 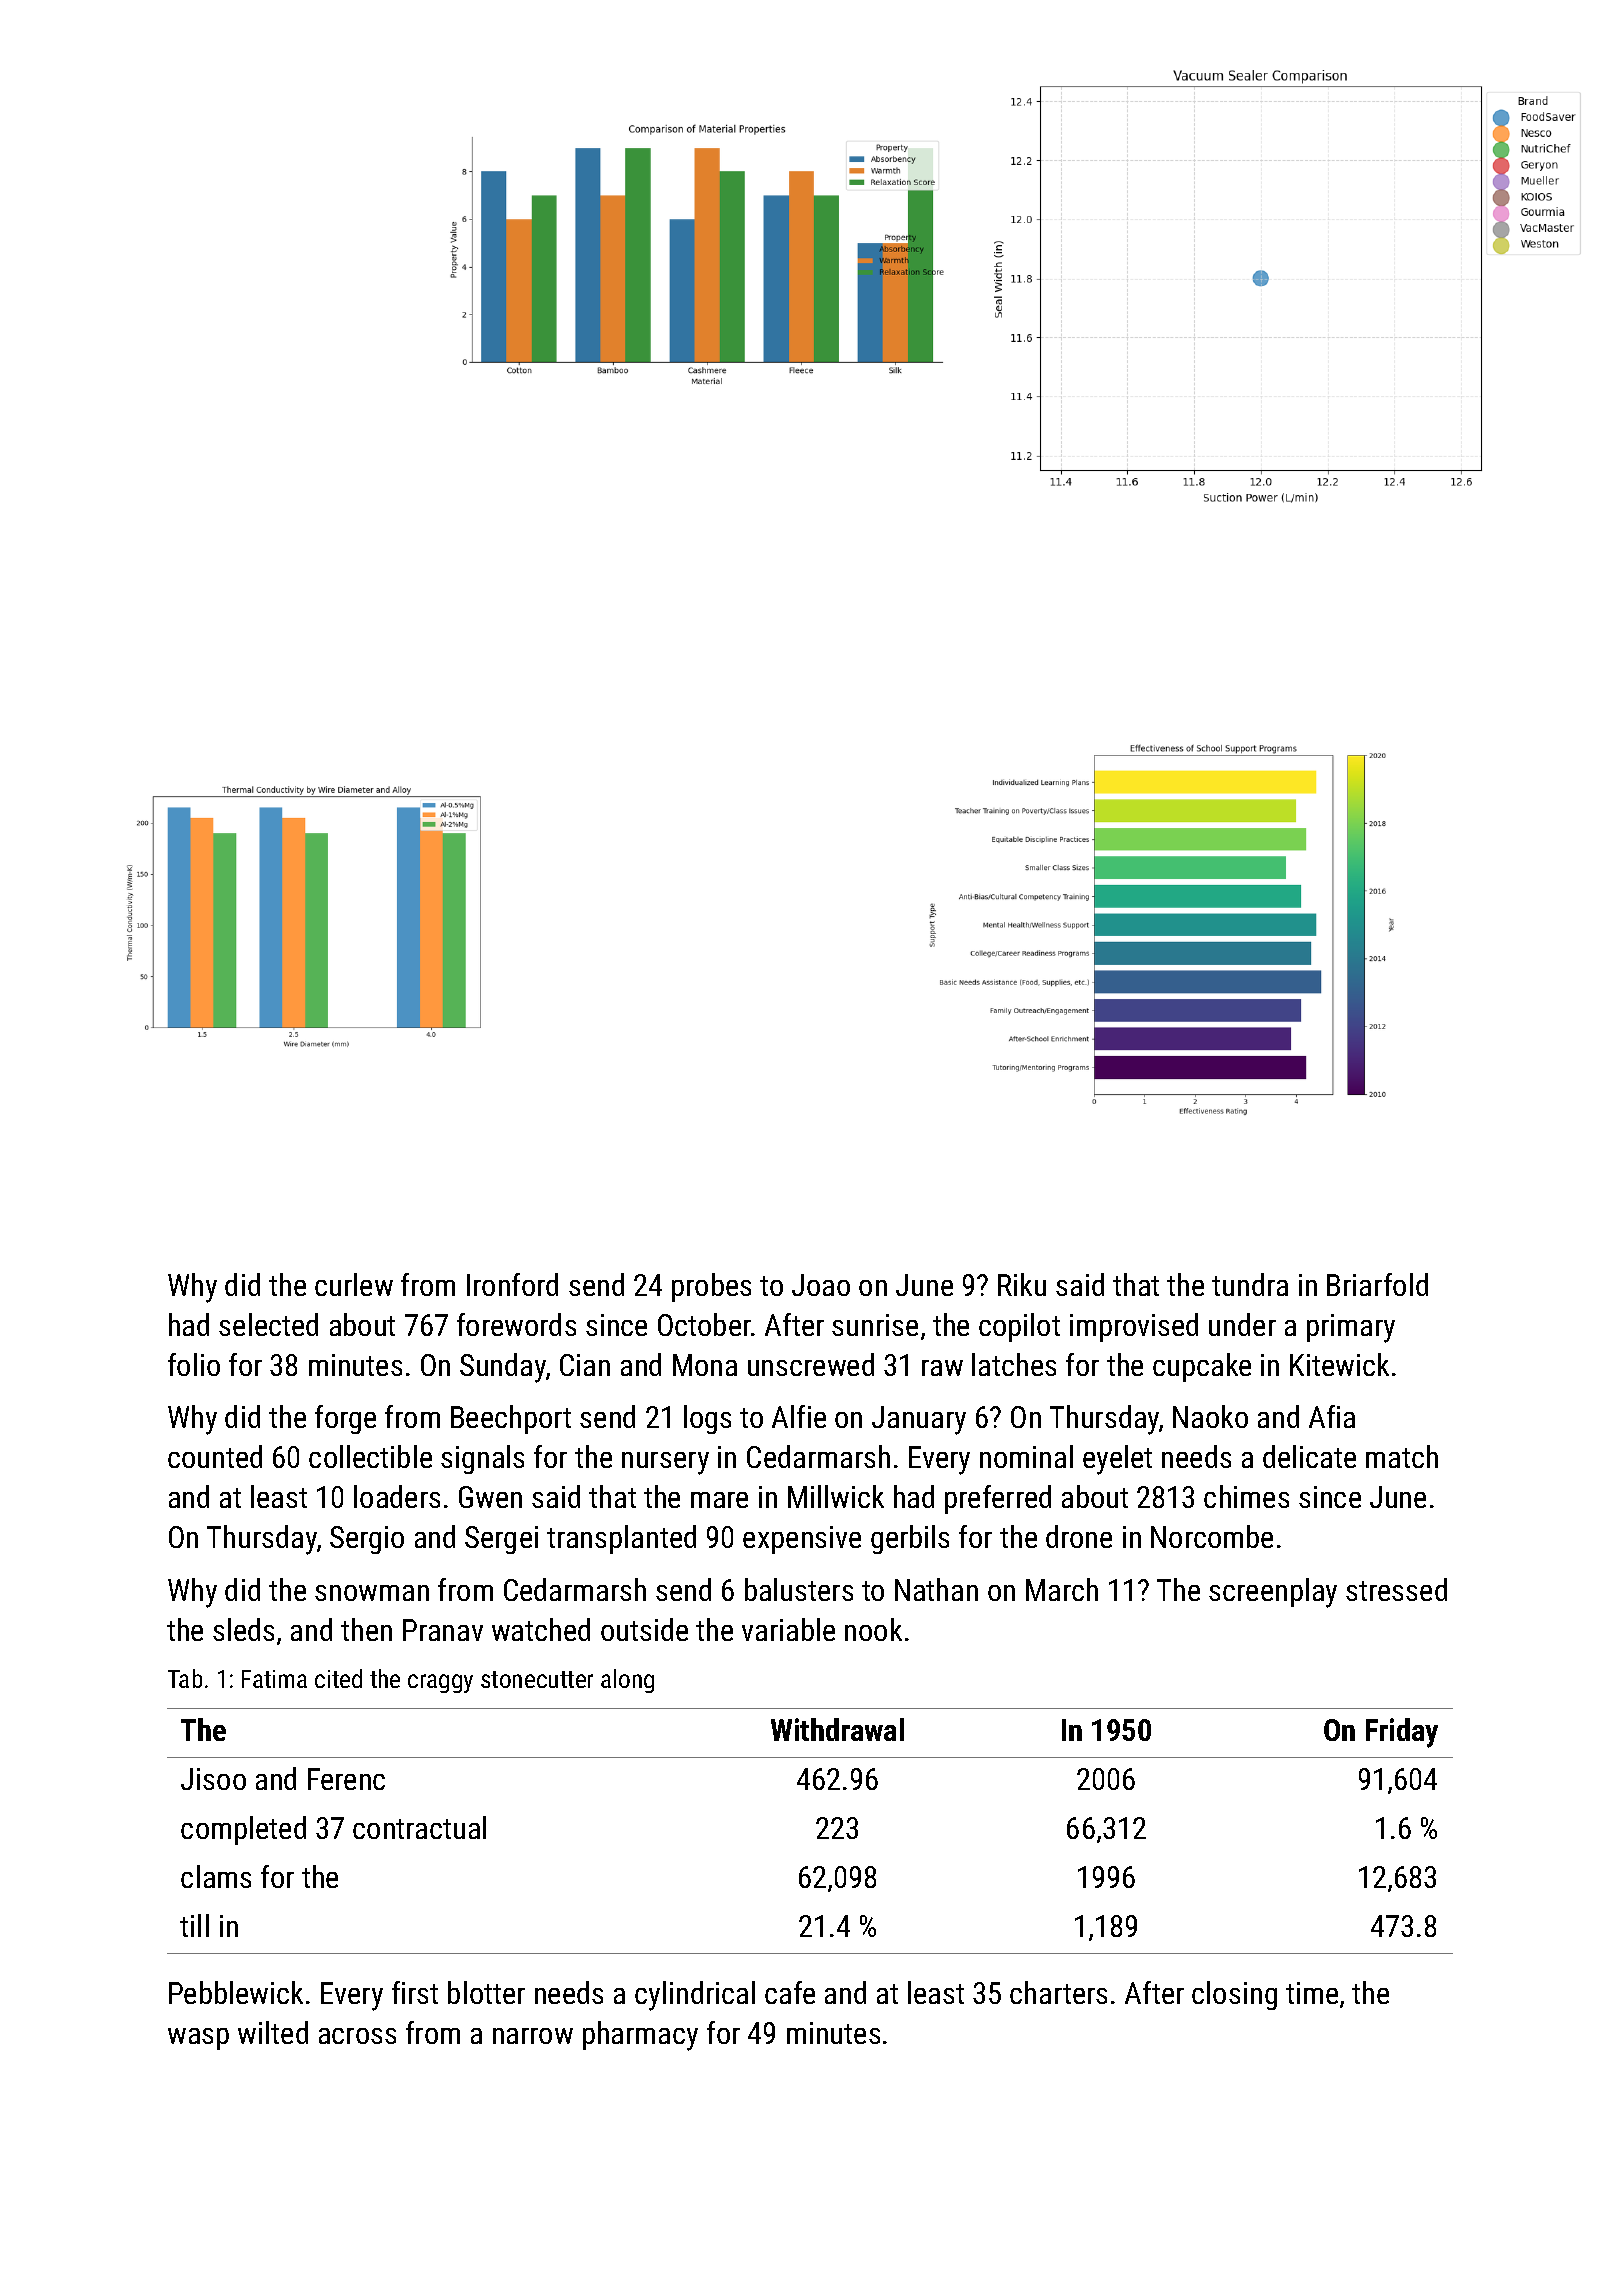 What do you see at coordinates (354, 1284) in the document?
I see `curlew` at bounding box center [354, 1284].
